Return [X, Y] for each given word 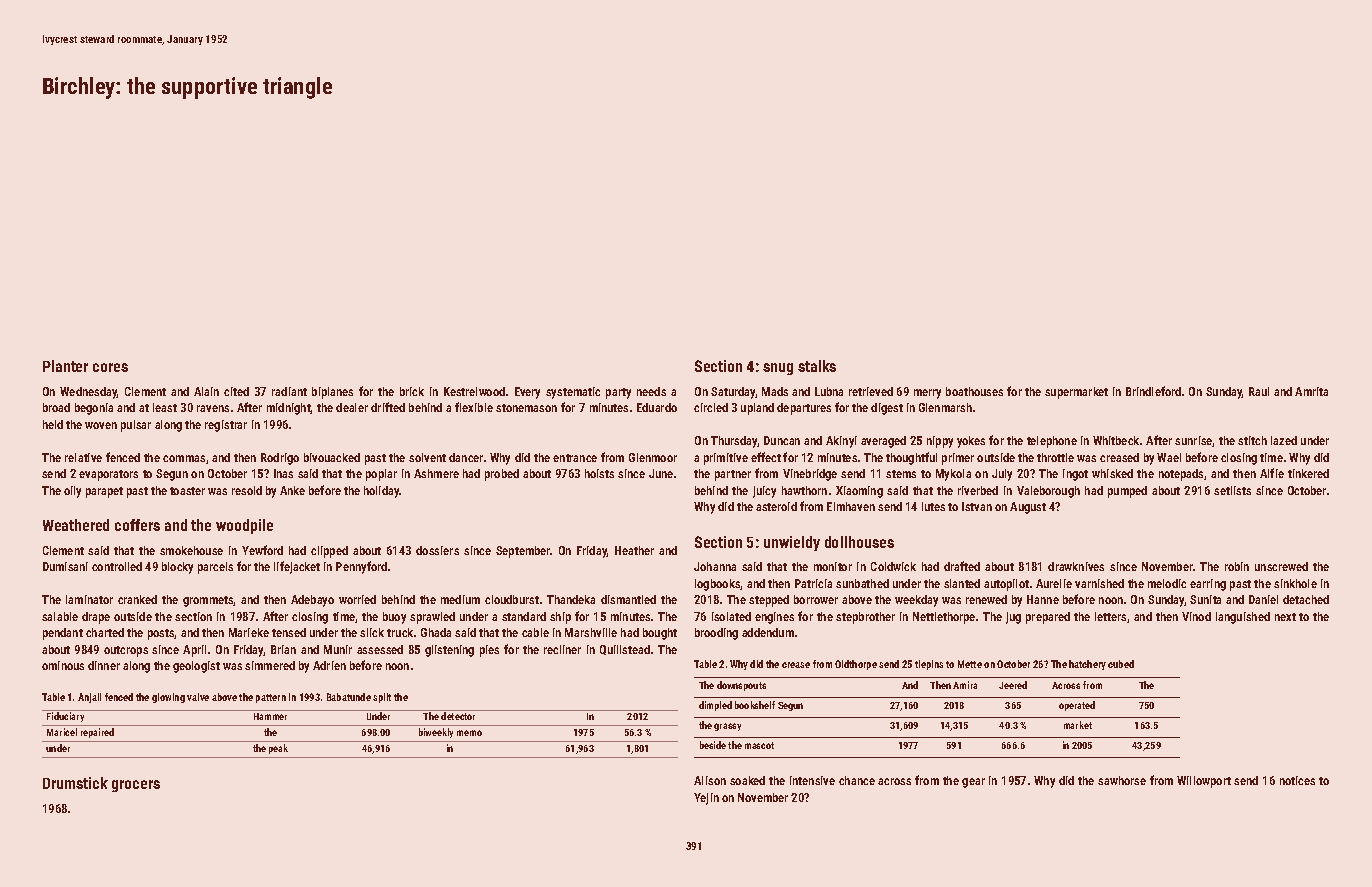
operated [1077, 706]
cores [110, 367]
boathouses [974, 391]
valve [198, 697]
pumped [1127, 492]
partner [733, 475]
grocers [136, 786]
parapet [104, 492]
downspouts [741, 686]
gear [973, 783]
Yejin [706, 799]
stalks [817, 366]
